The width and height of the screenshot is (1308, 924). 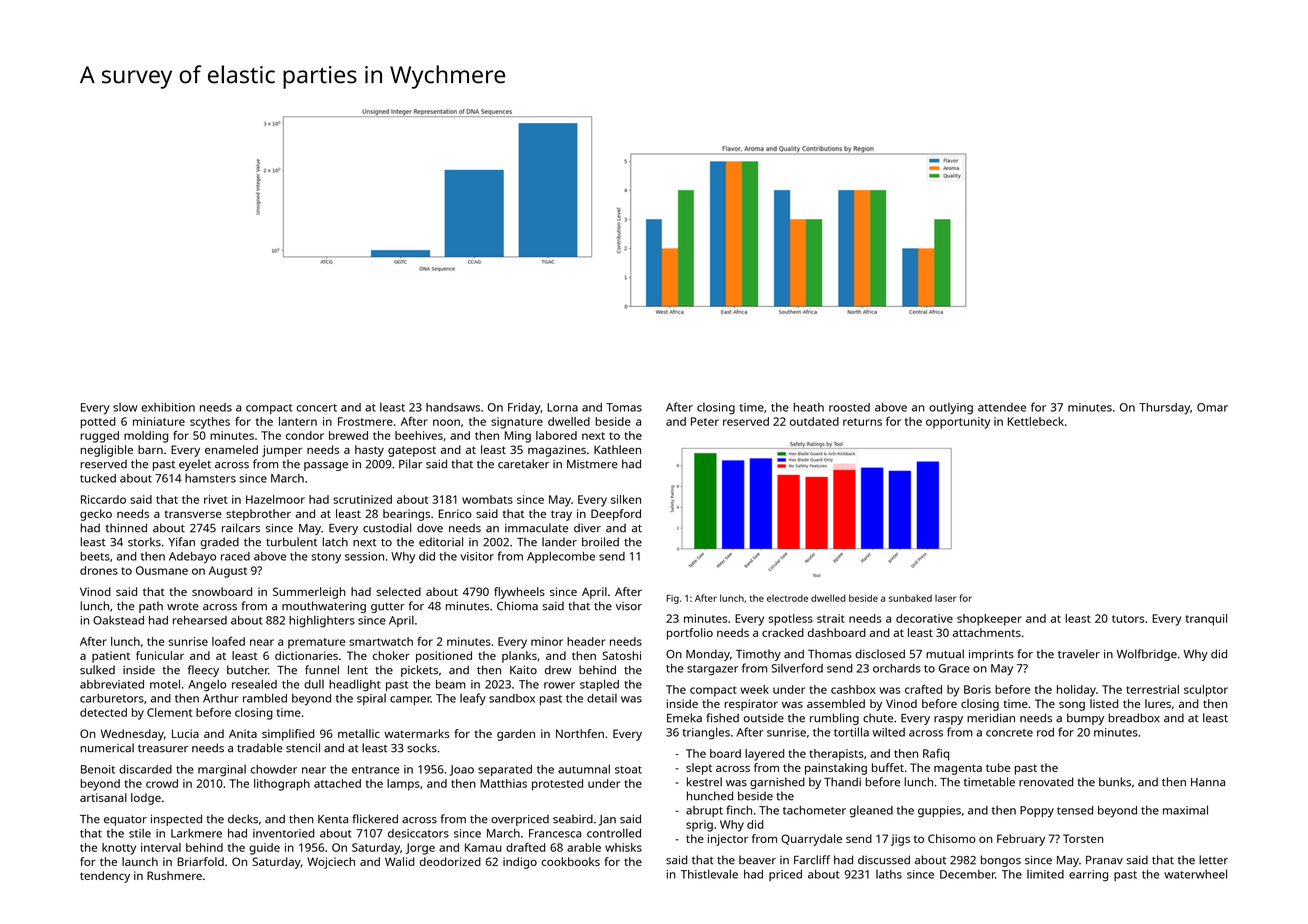 What do you see at coordinates (765, 755) in the screenshot?
I see `layered` at bounding box center [765, 755].
